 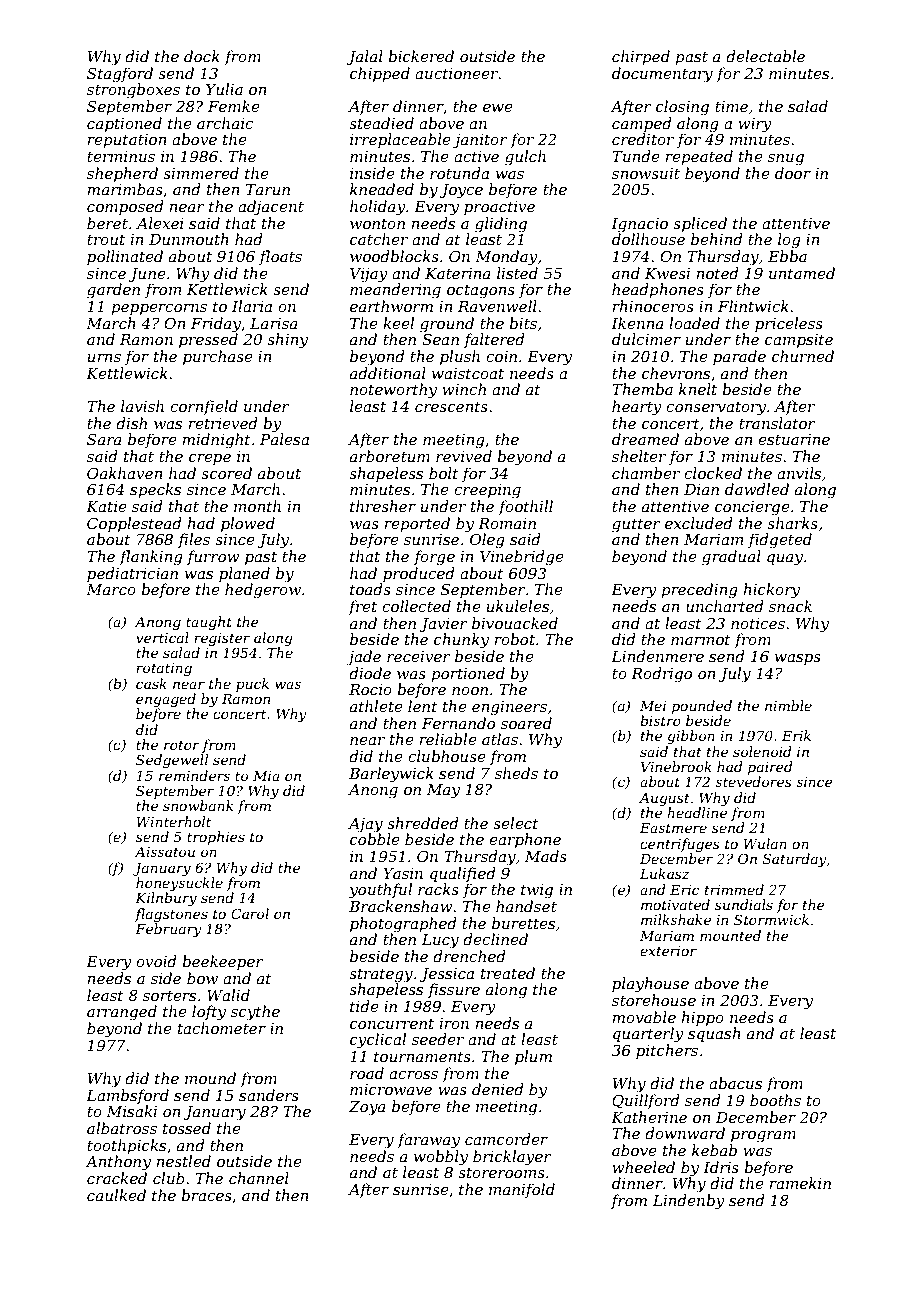 I want to click on flanking, so click(x=151, y=558).
